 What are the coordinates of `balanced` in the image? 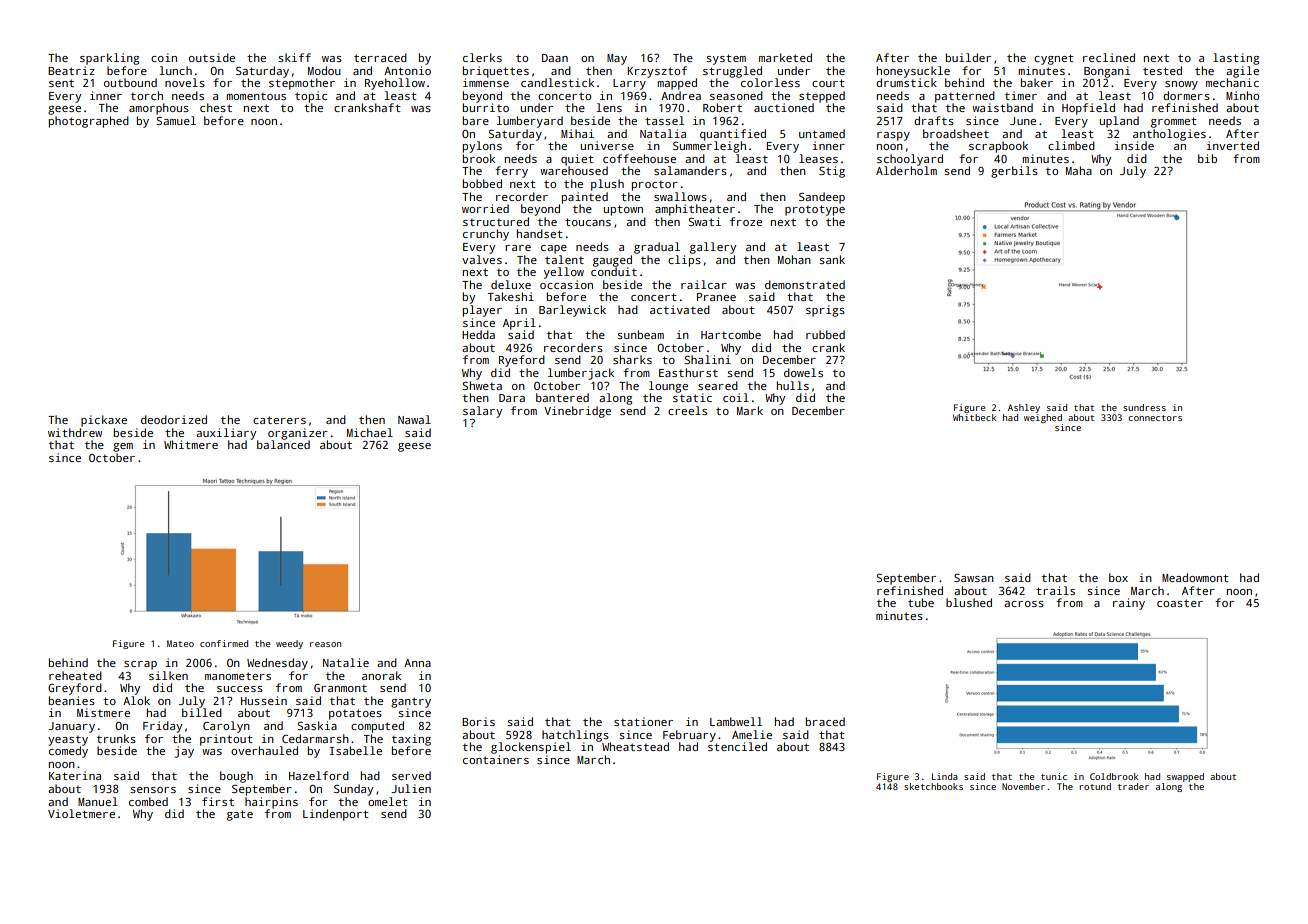 It's located at (283, 444).
